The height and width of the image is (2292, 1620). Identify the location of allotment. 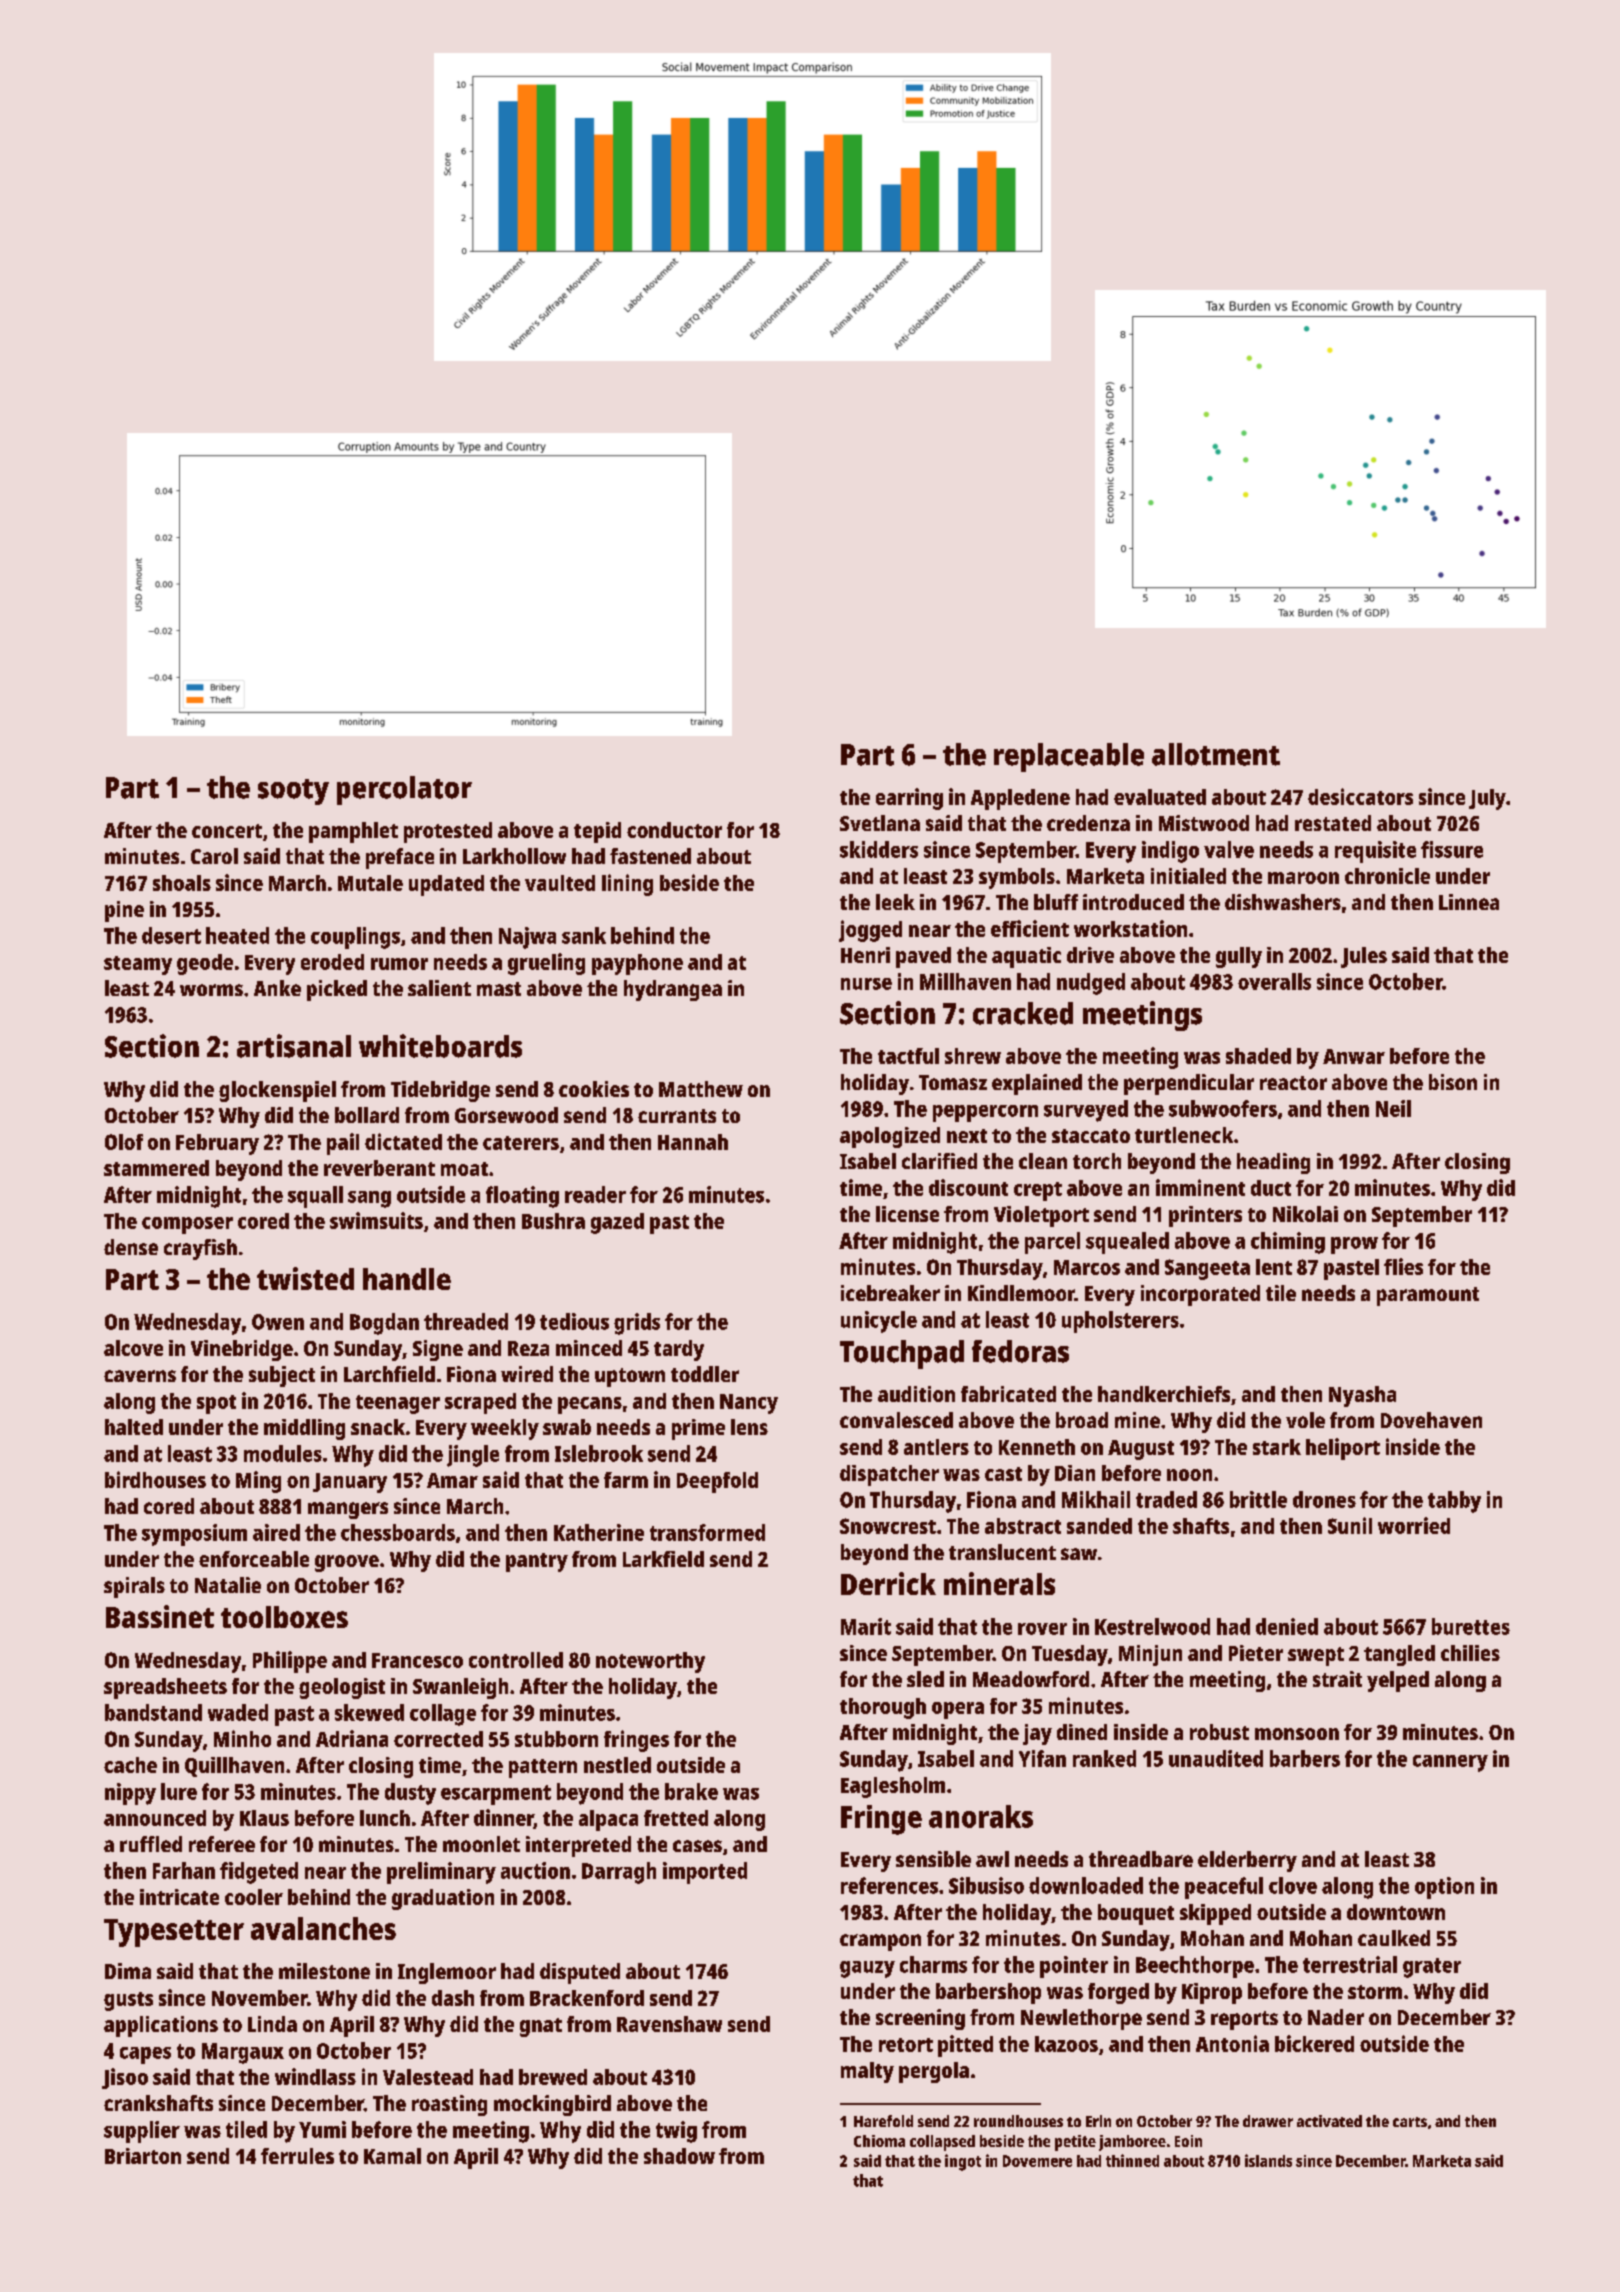
(1216, 754).
